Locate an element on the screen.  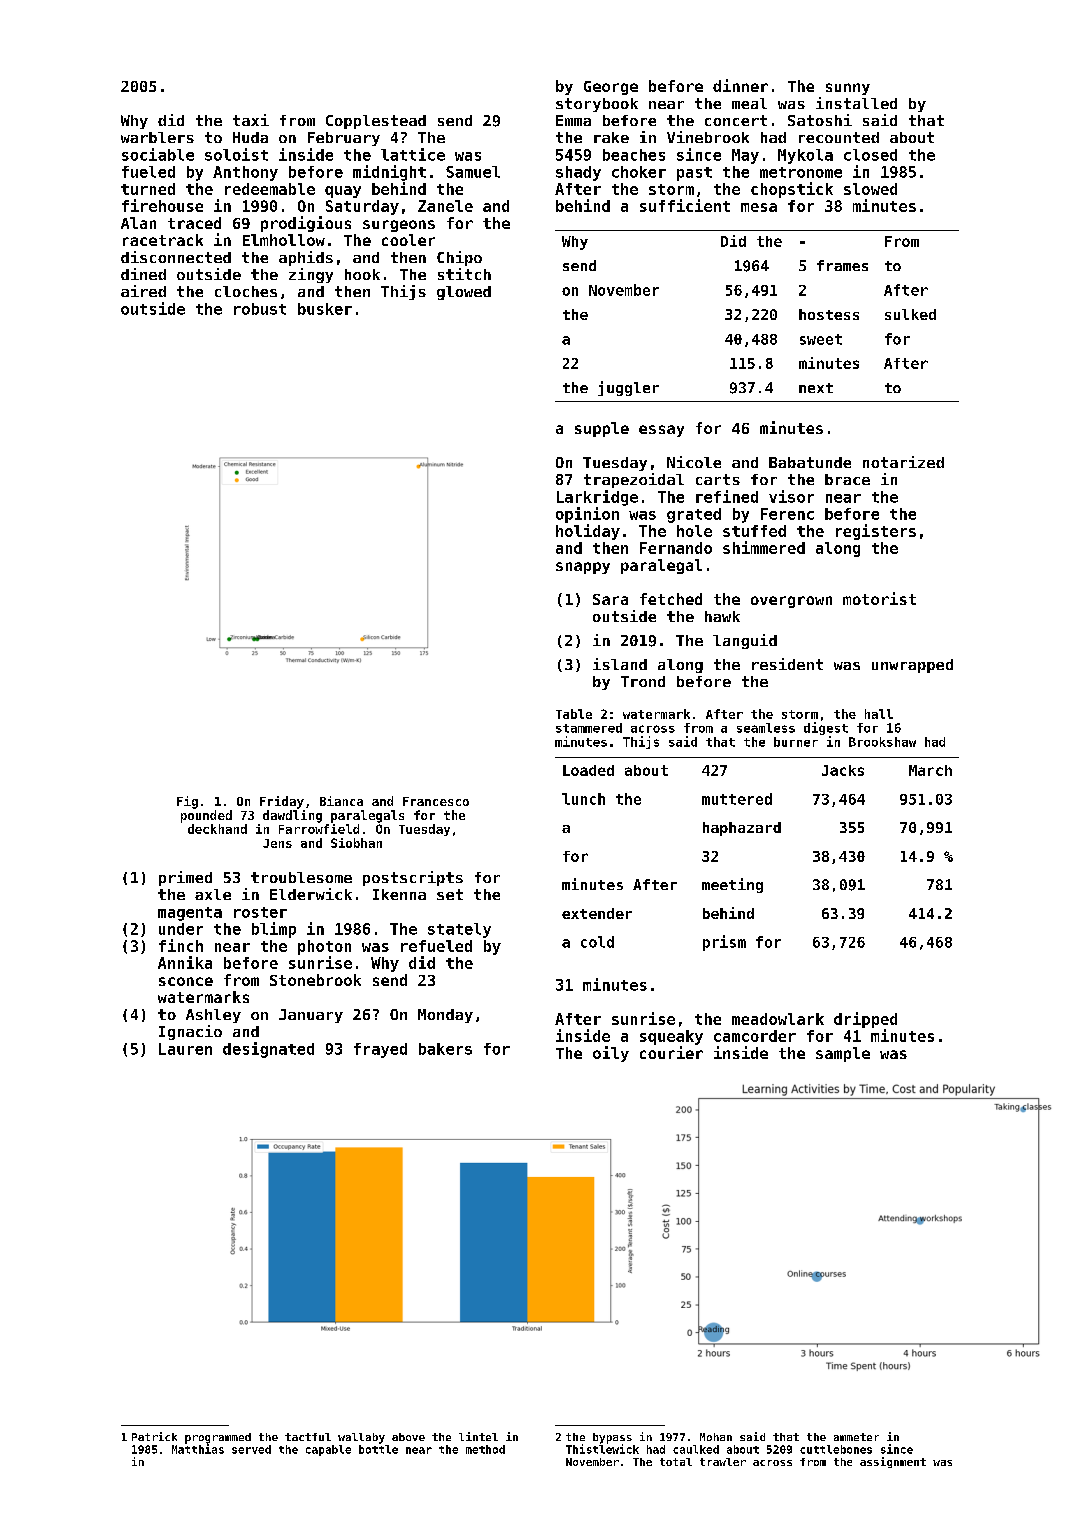
Thistlewick is located at coordinates (602, 1449).
